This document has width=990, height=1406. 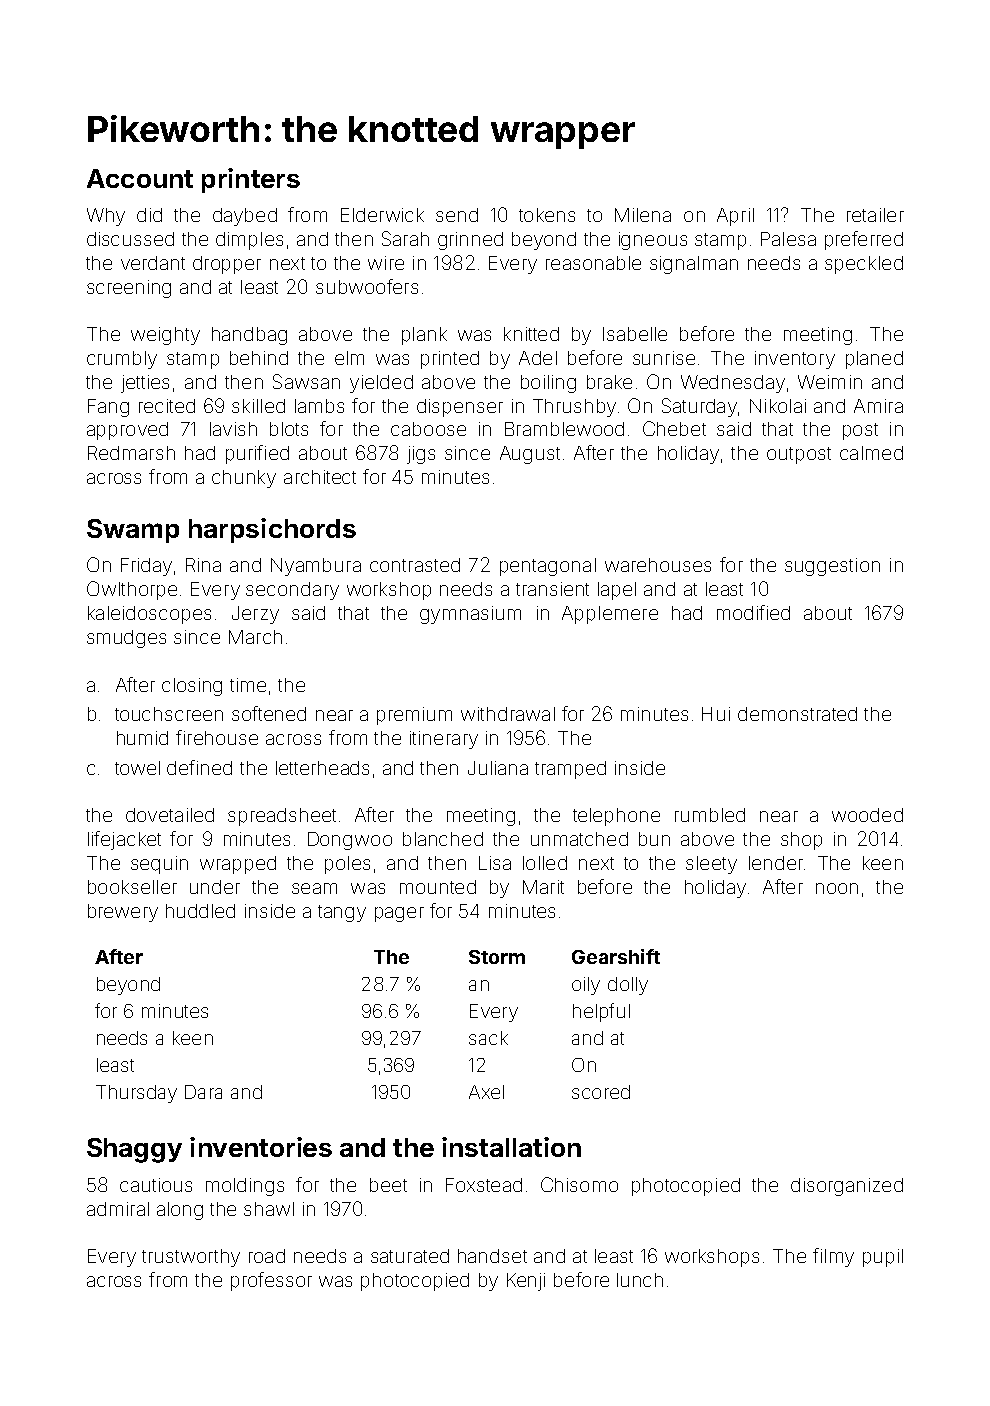 I want to click on towel, so click(x=137, y=768).
